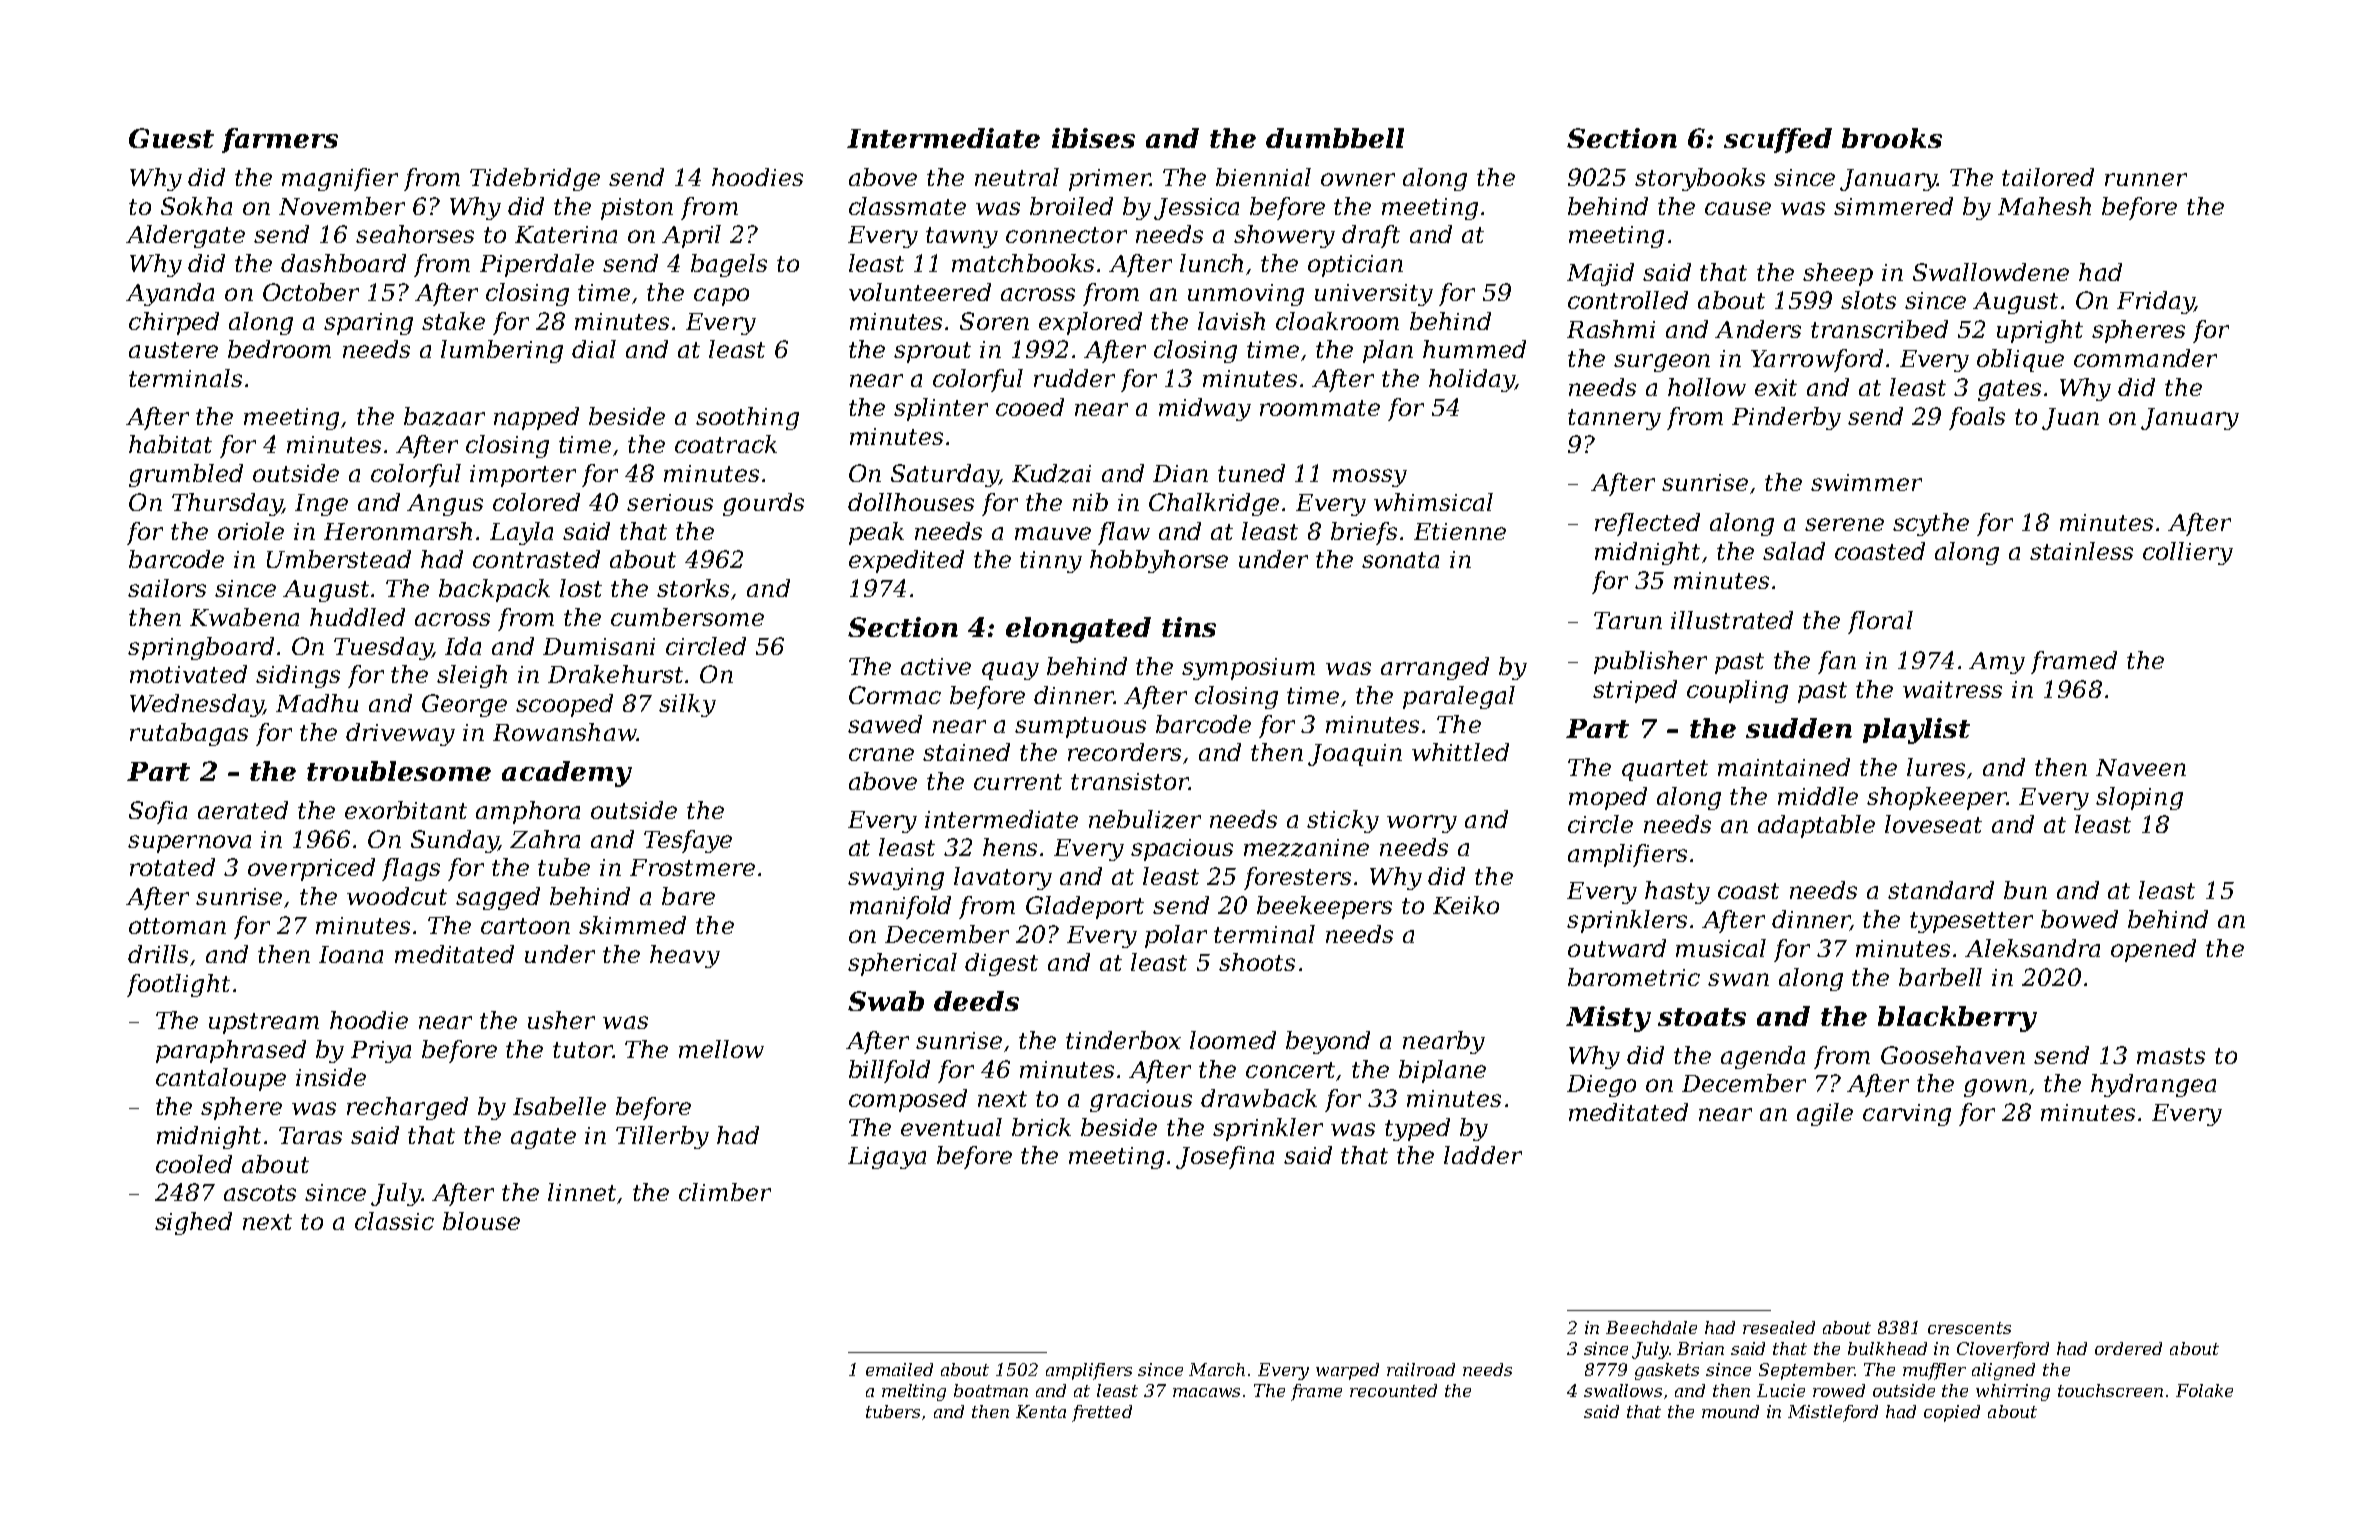 The height and width of the screenshot is (1537, 2376). Describe the element at coordinates (1017, 177) in the screenshot. I see `neutral` at that location.
